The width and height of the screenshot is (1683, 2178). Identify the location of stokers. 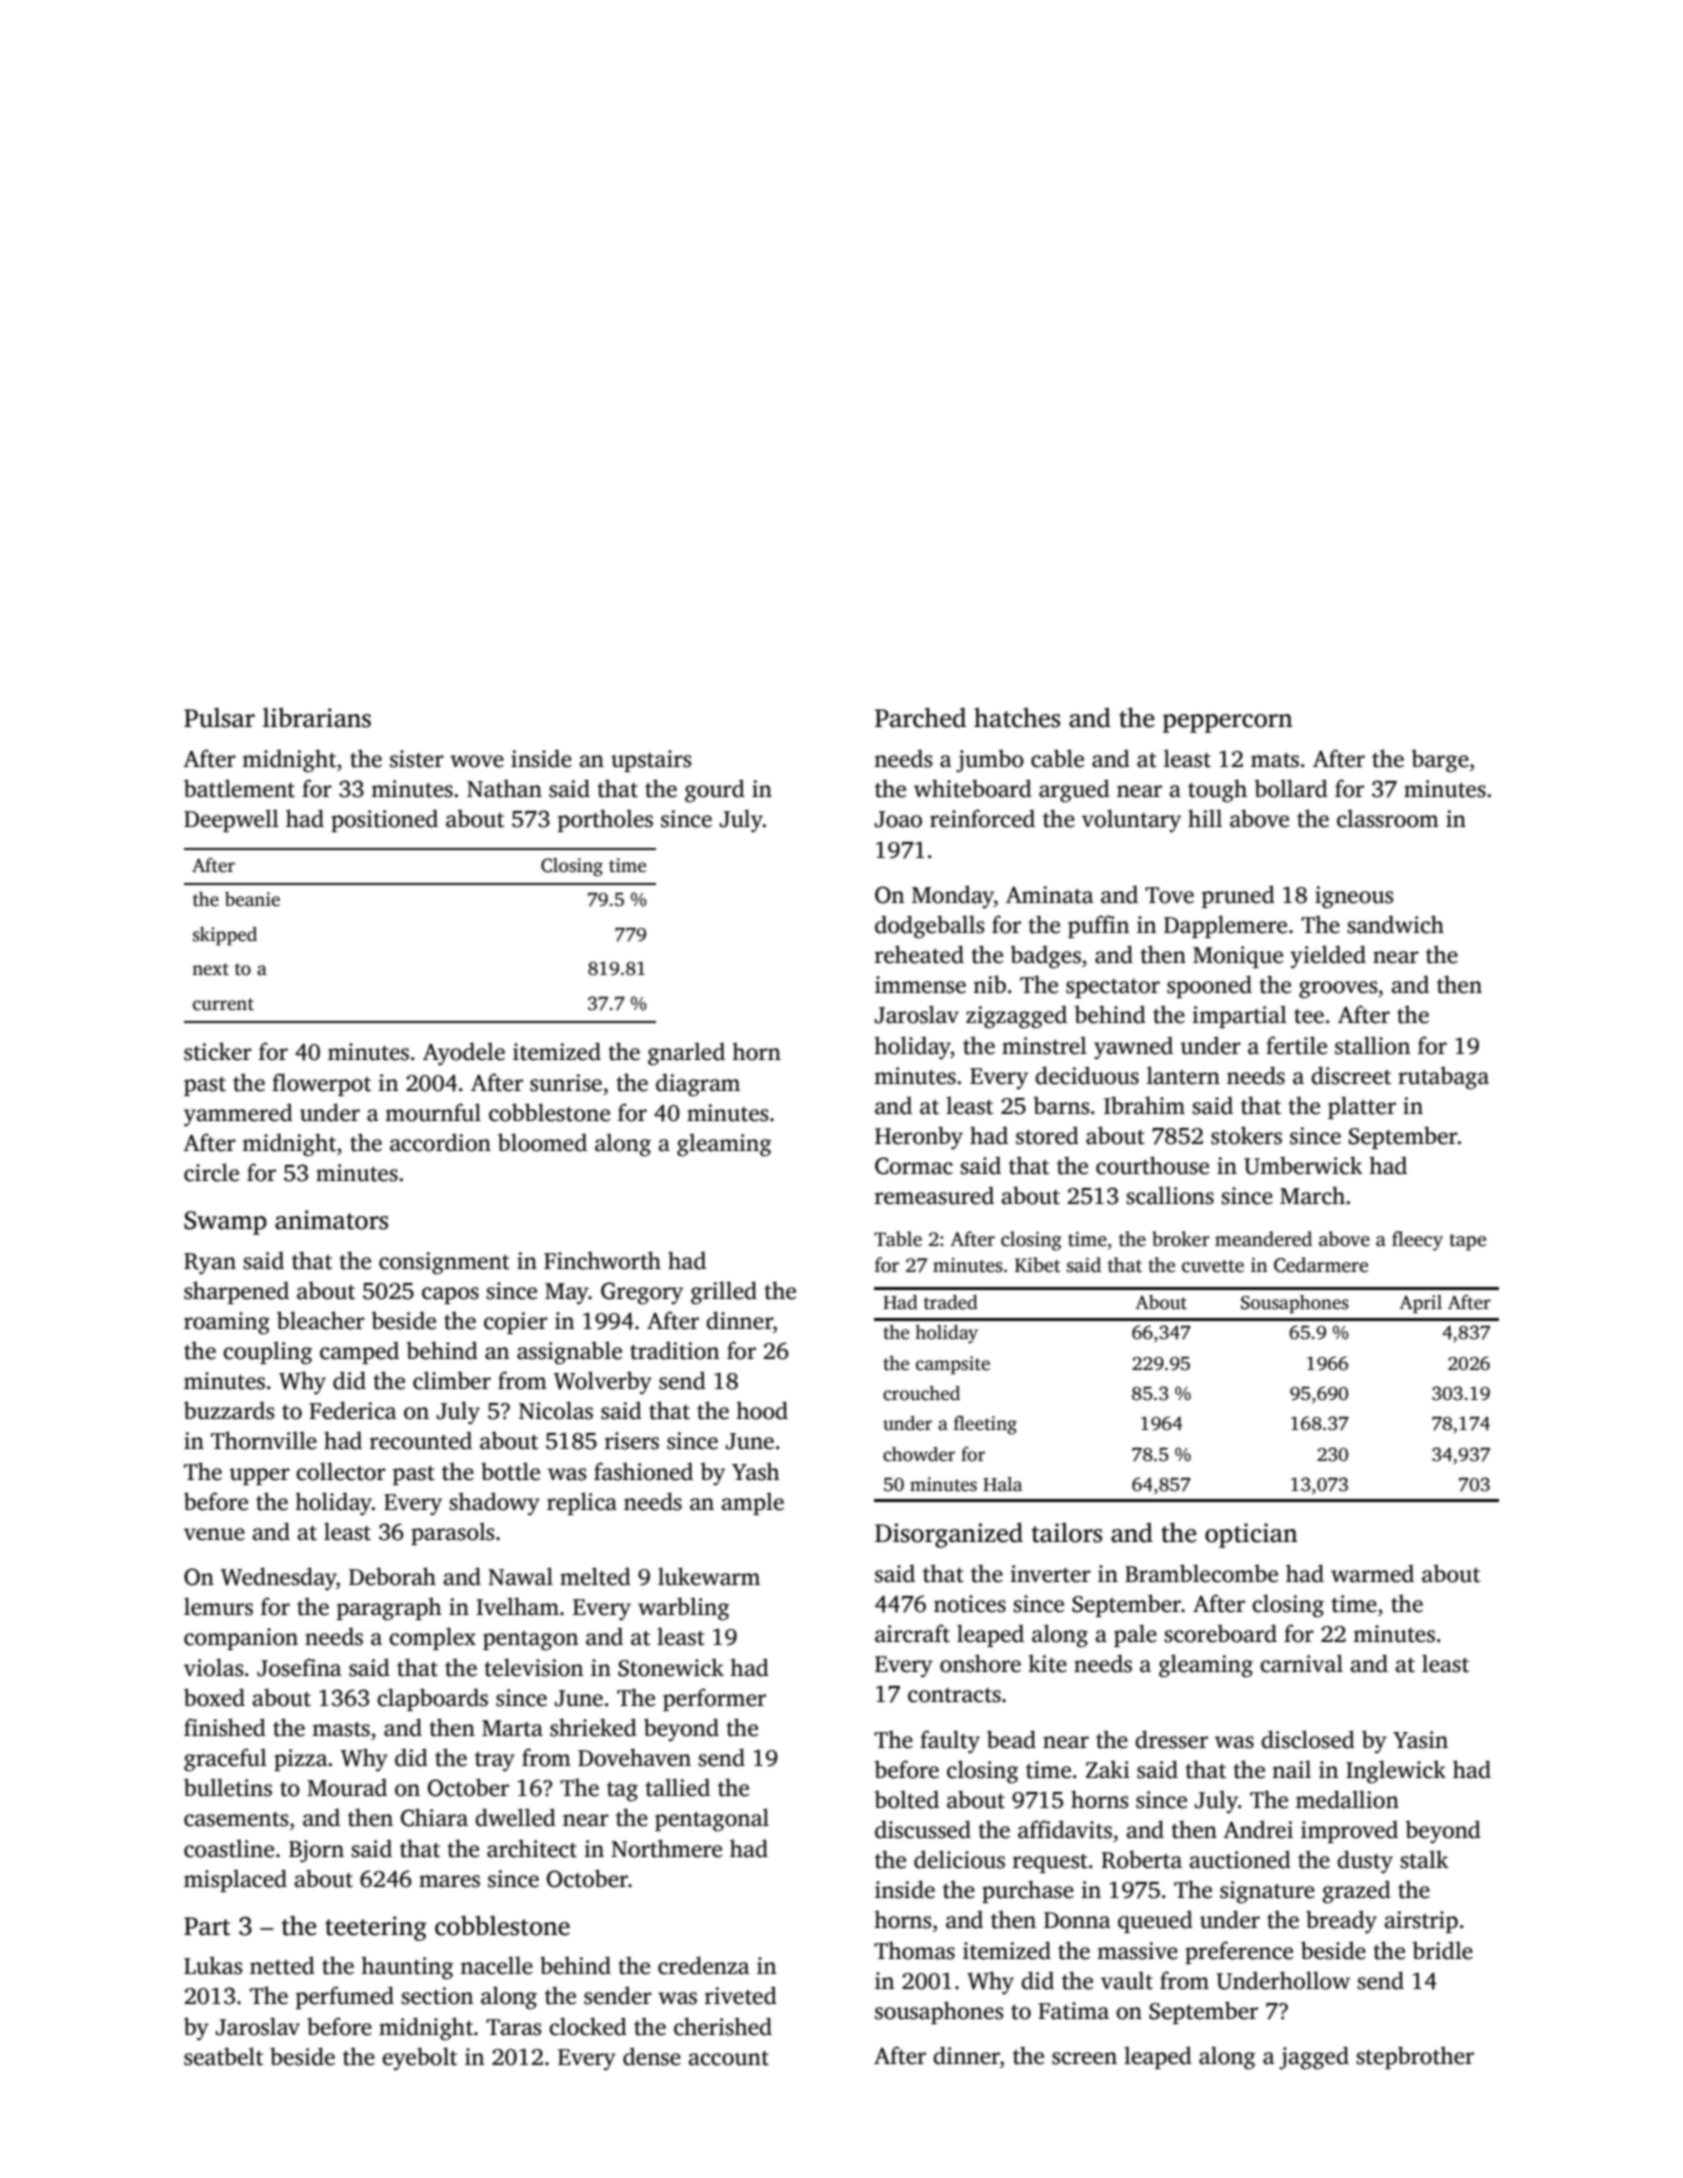
(1246, 1135).
